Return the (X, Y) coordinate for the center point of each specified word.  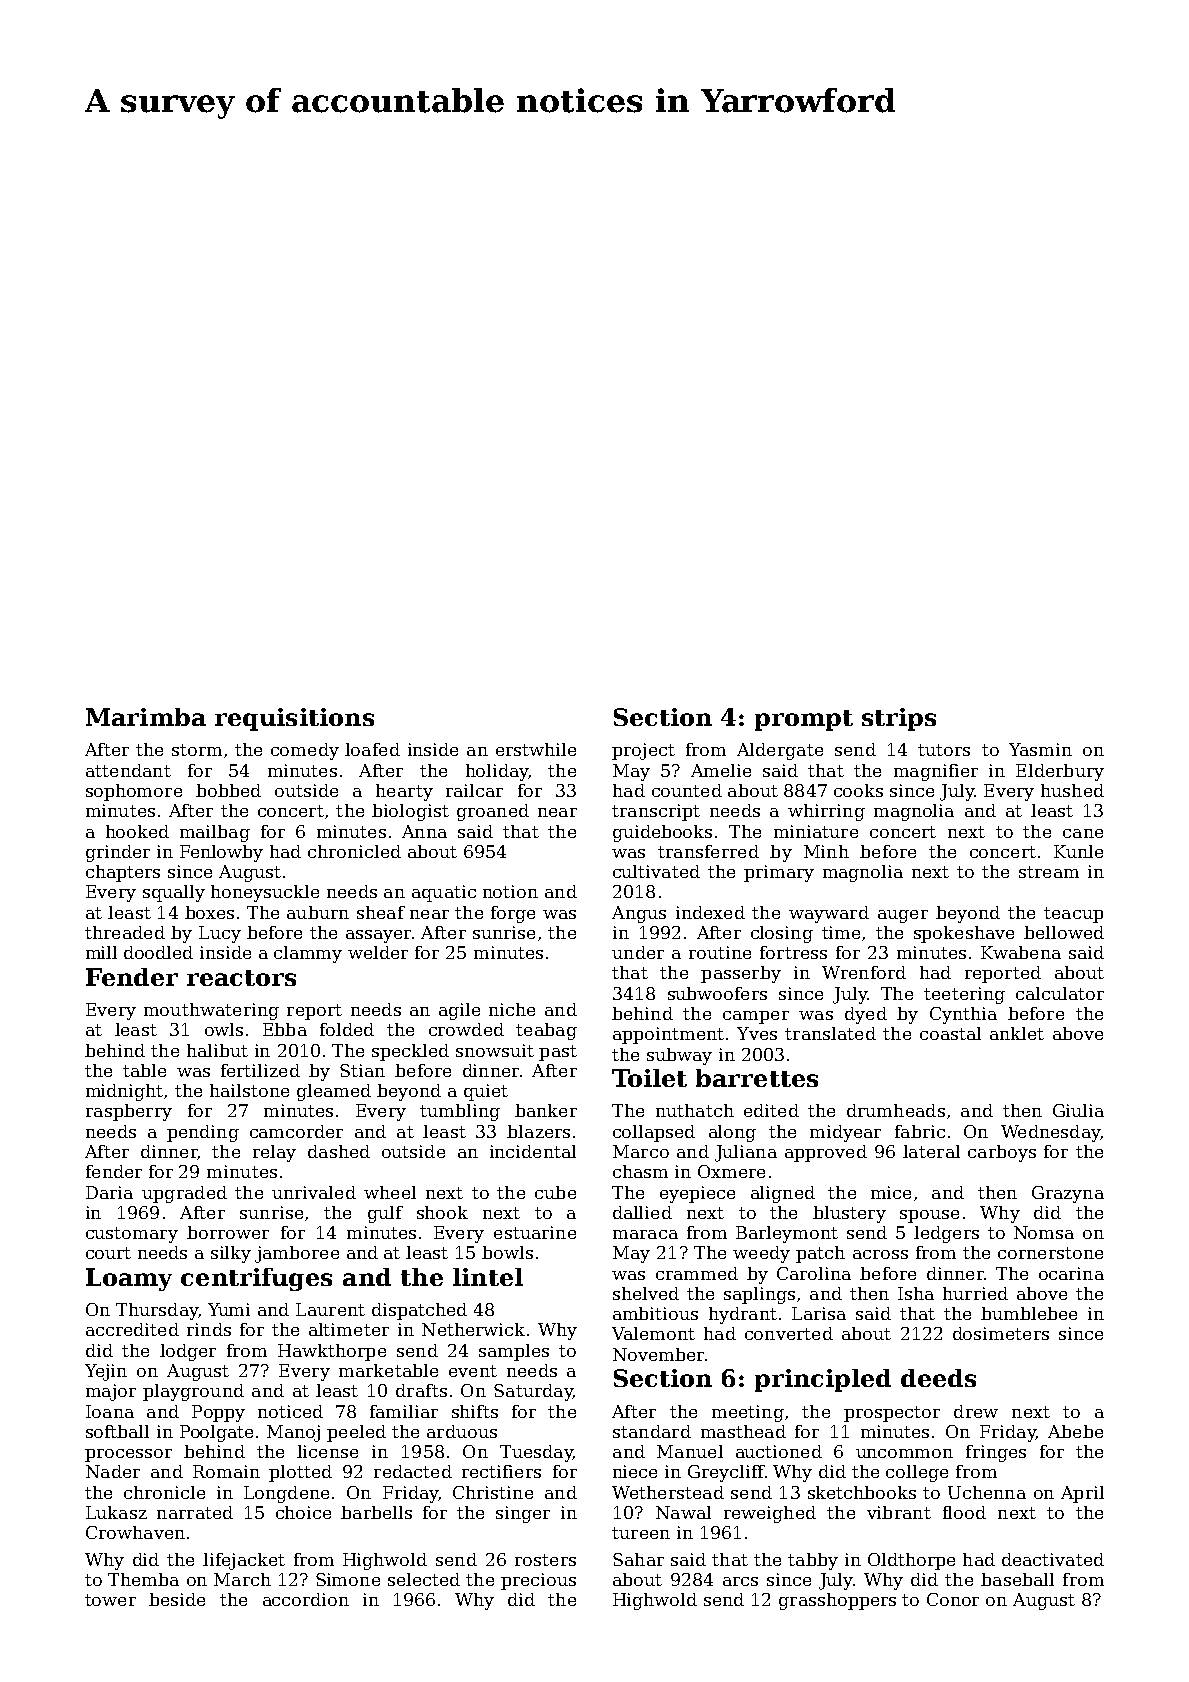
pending (203, 1133)
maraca (645, 1234)
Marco (641, 1151)
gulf (385, 1214)
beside (177, 1599)
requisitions (294, 719)
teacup (1073, 915)
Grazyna (1068, 1194)
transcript (656, 812)
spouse (929, 1216)
